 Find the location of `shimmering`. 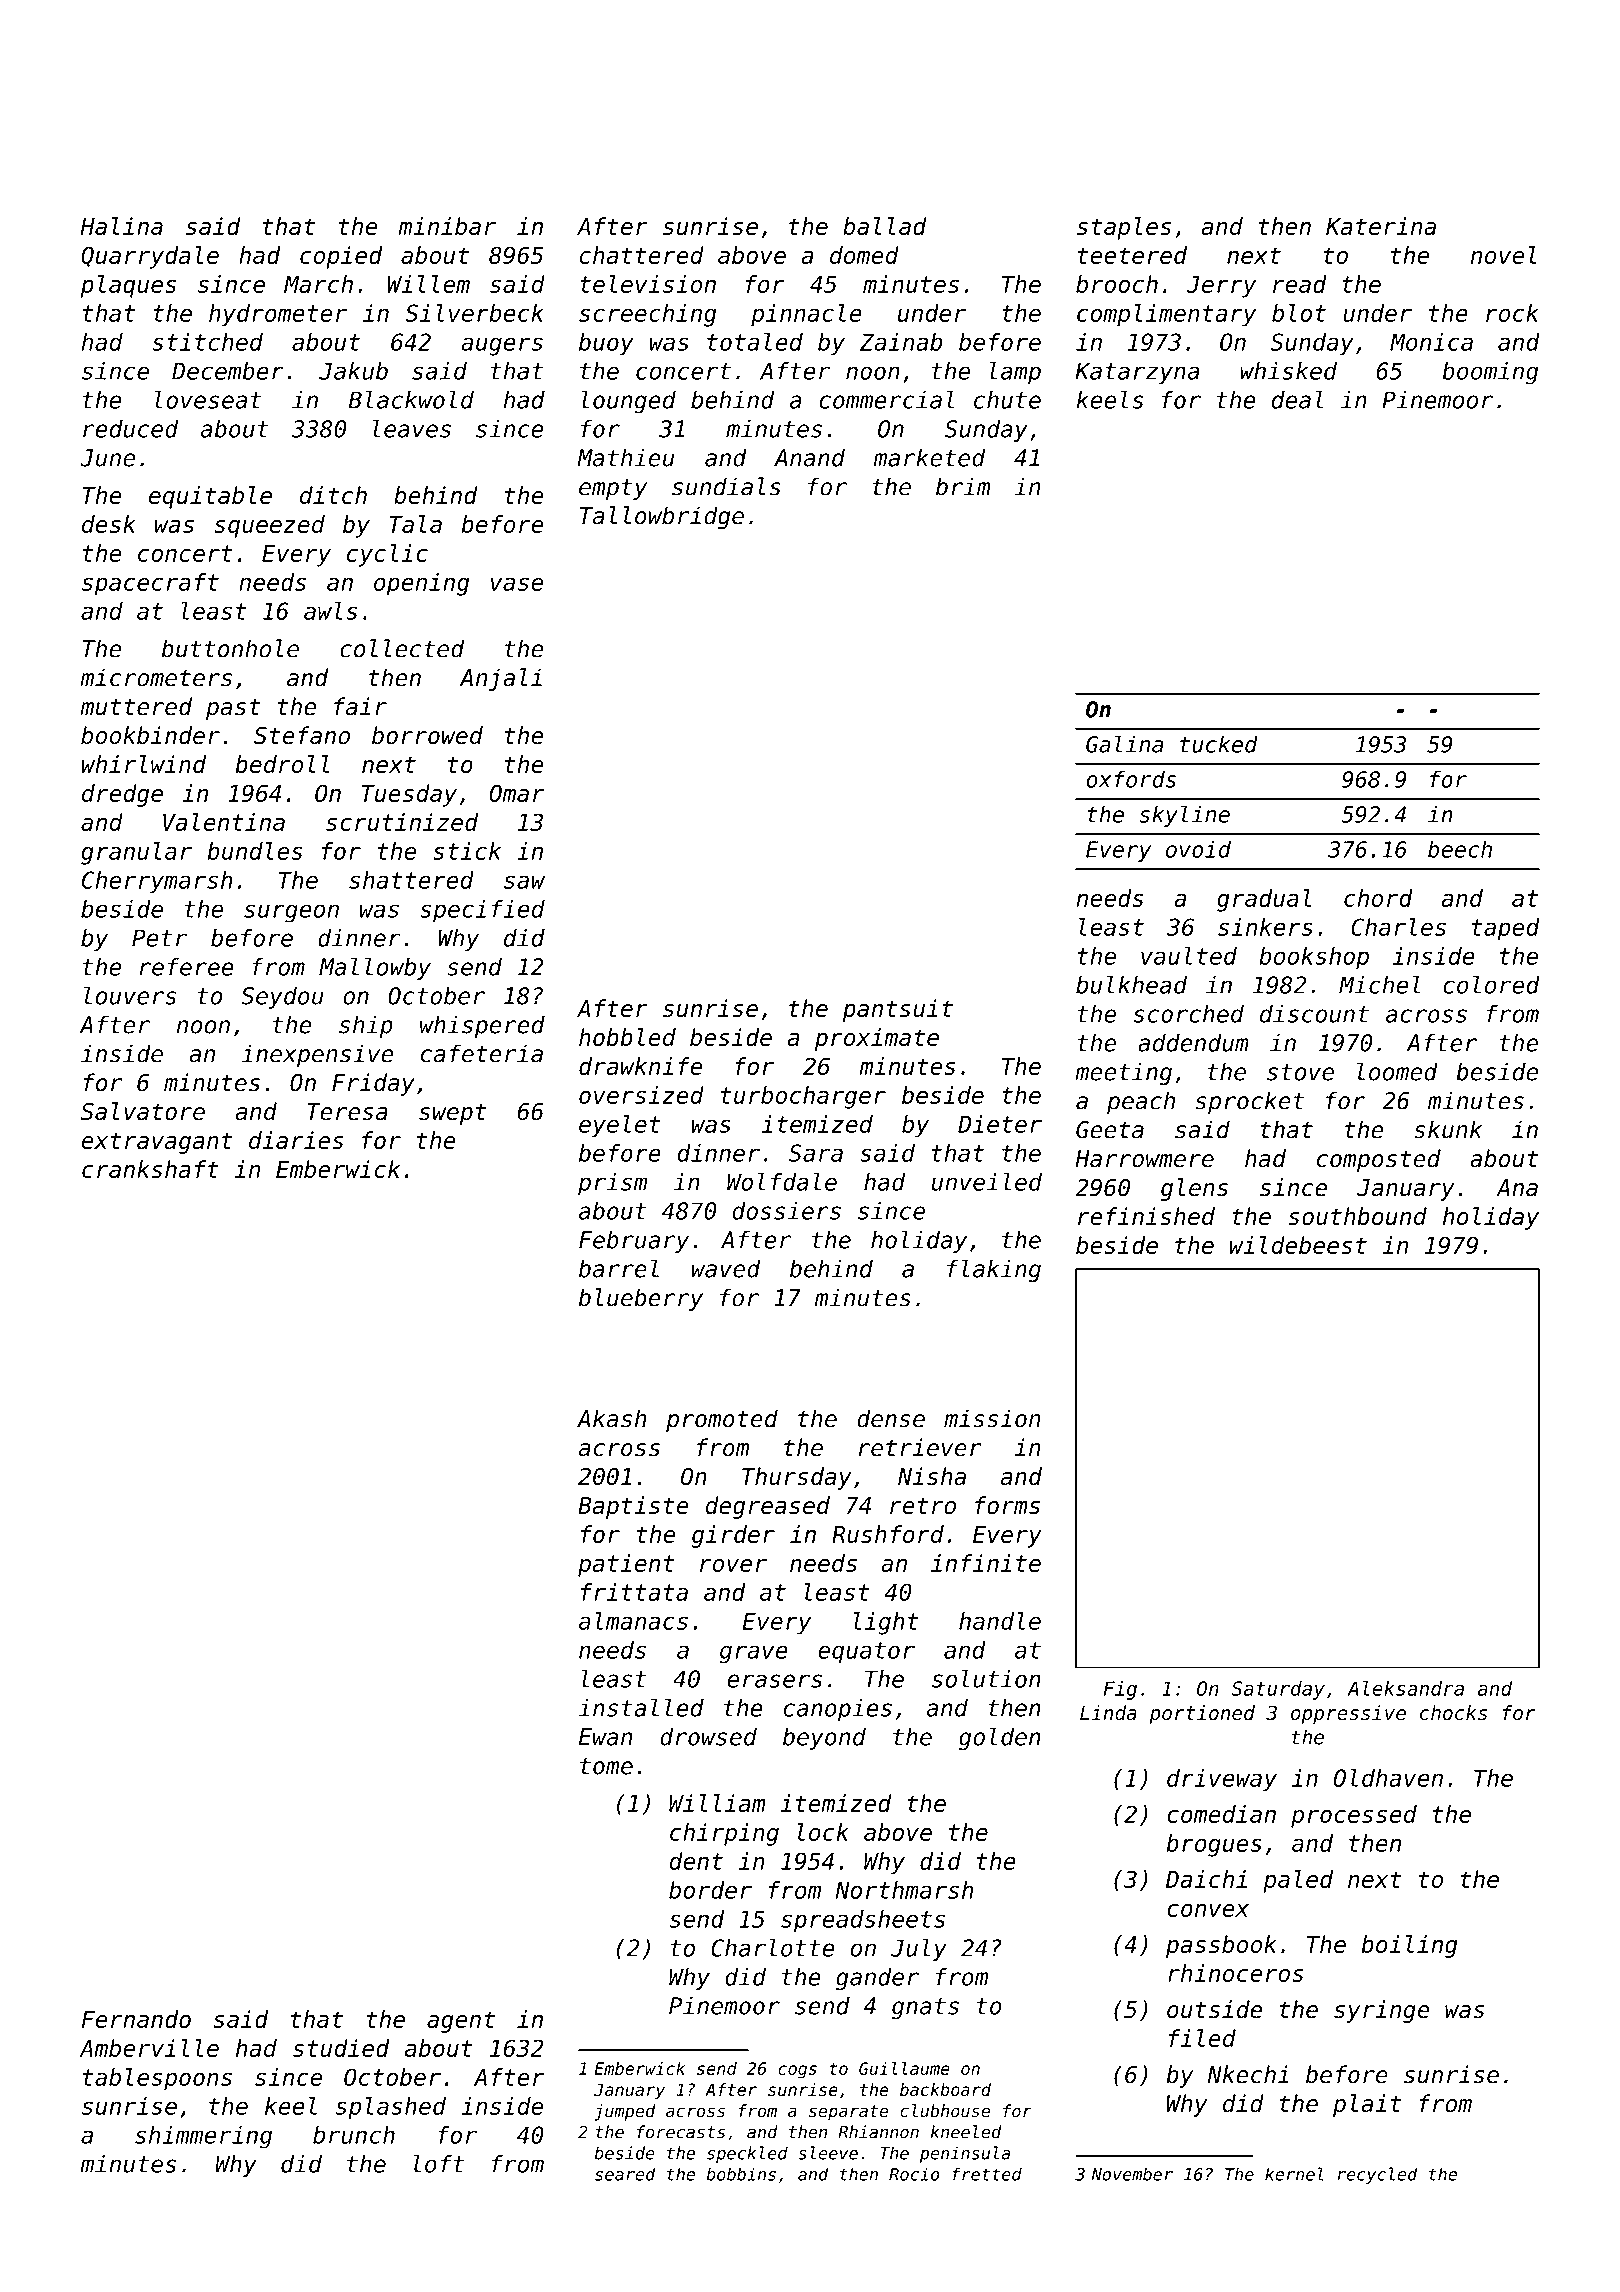

shimmering is located at coordinates (203, 2137).
